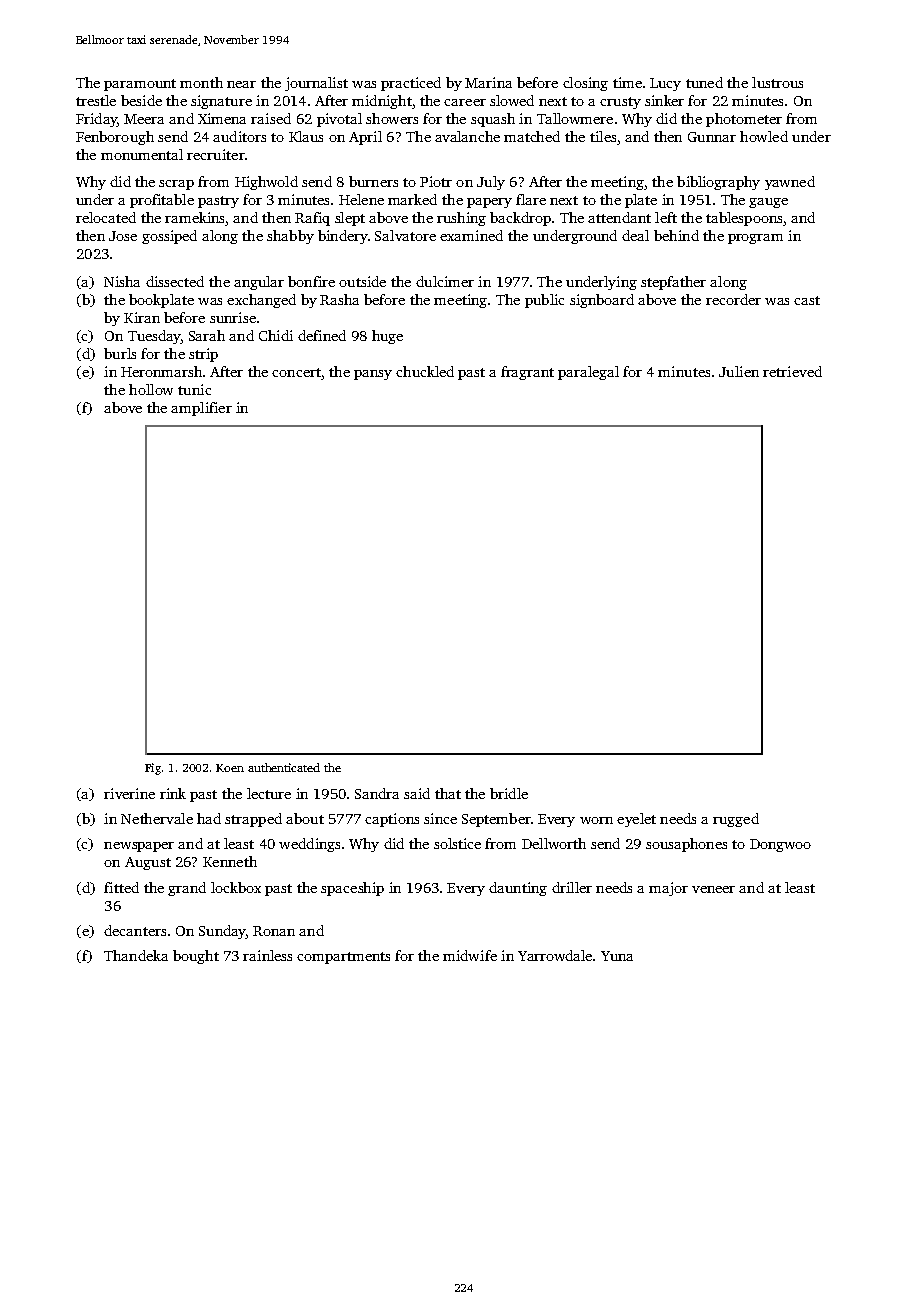 The image size is (908, 1316). Describe the element at coordinates (617, 956) in the screenshot. I see `Yuna` at that location.
